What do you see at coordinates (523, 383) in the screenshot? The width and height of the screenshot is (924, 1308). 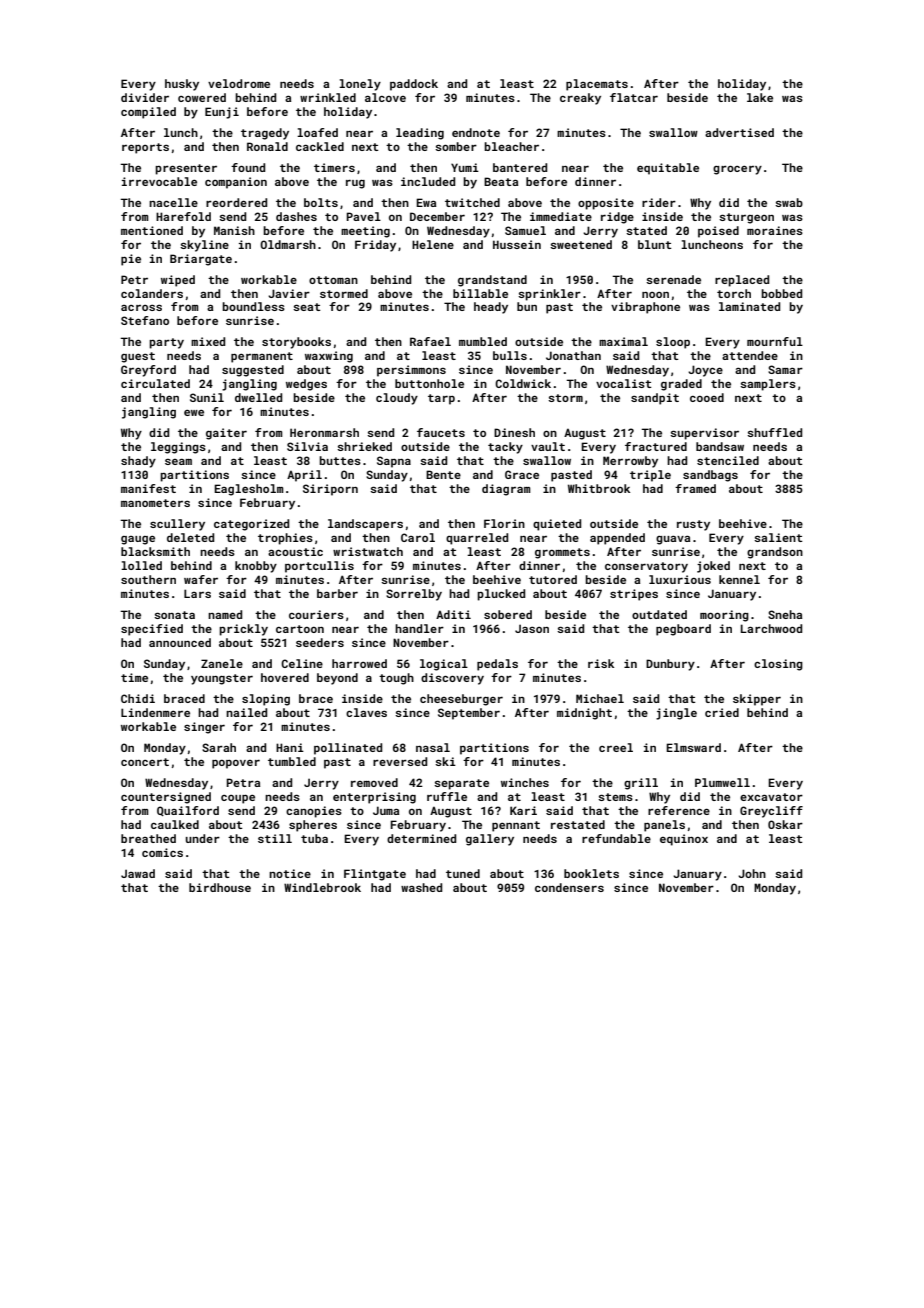 I see `Coldwick` at bounding box center [523, 383].
